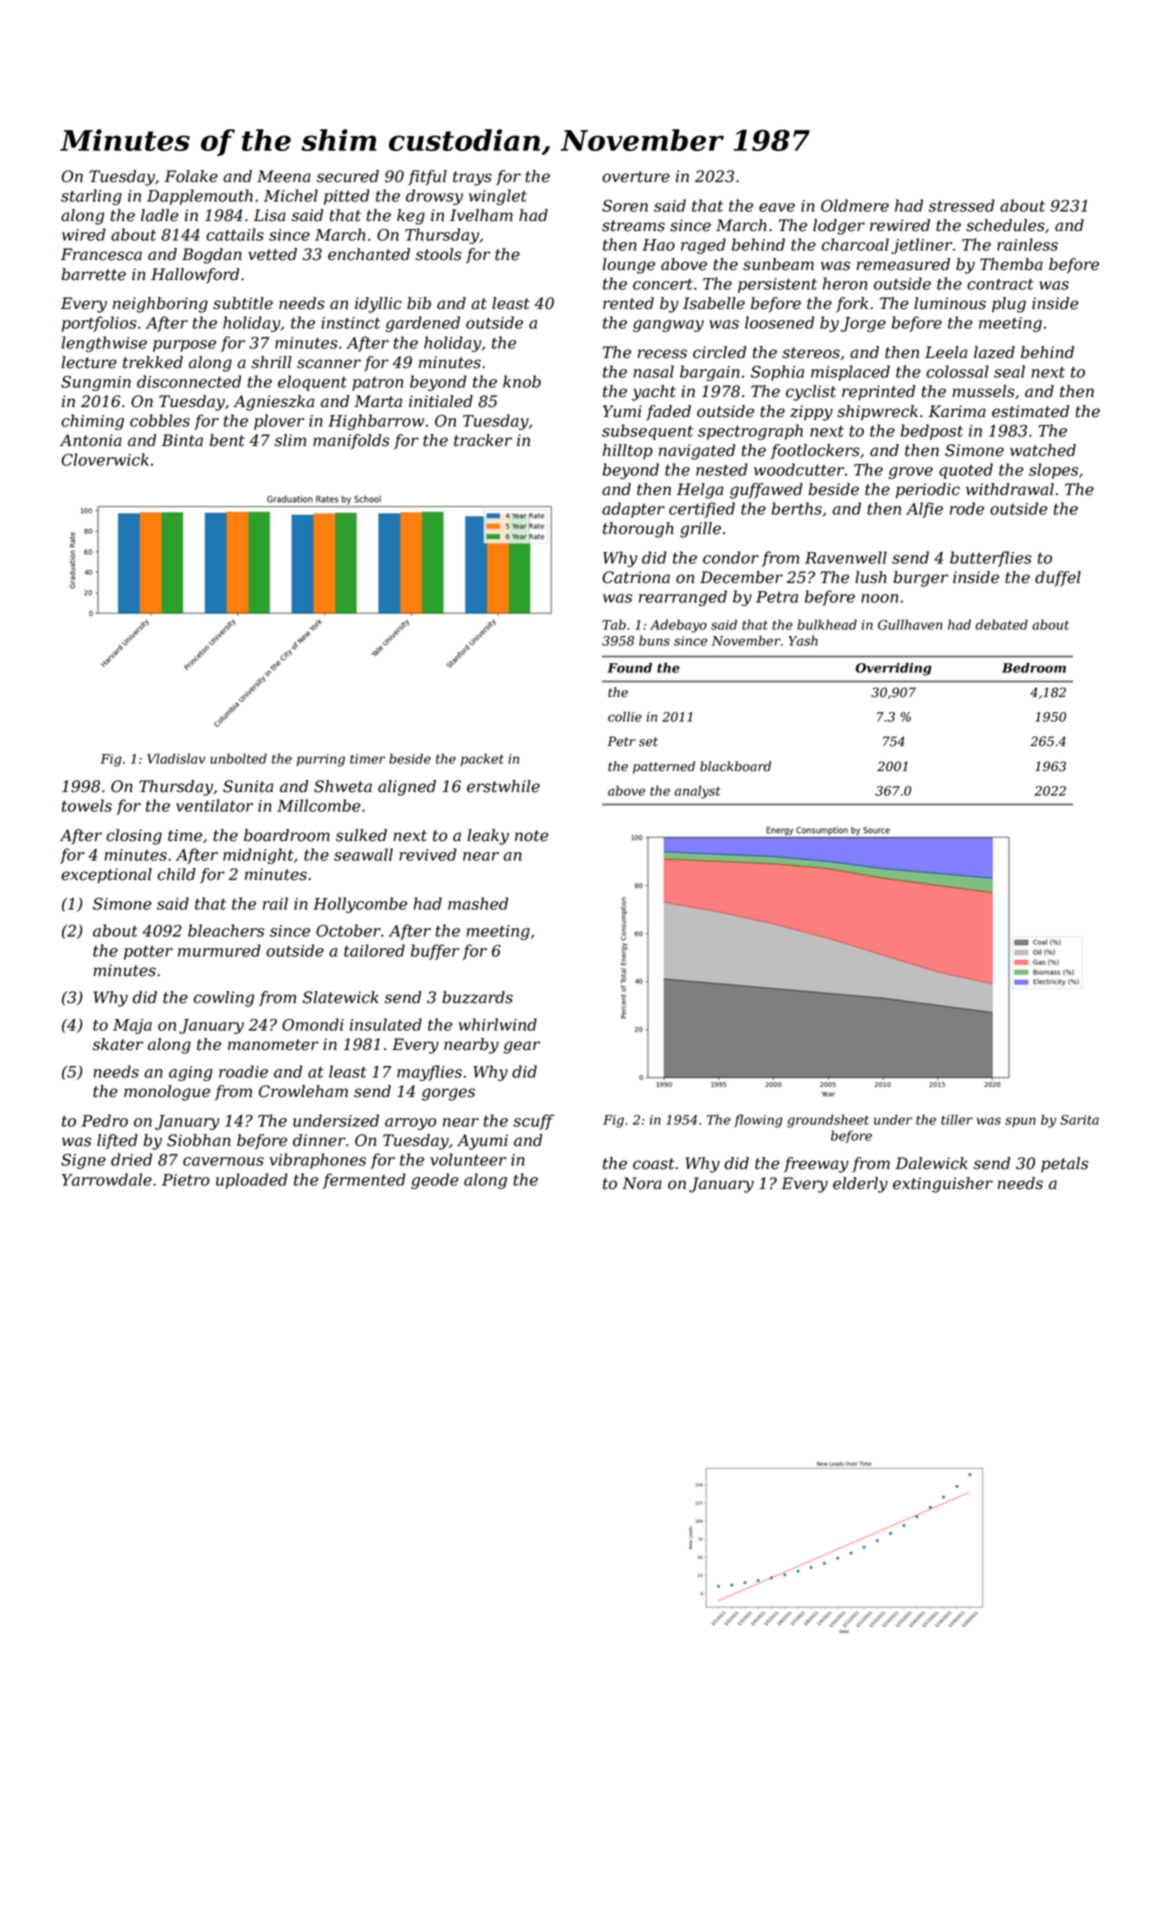 Image resolution: width=1162 pixels, height=1913 pixels. What do you see at coordinates (319, 1140) in the document?
I see `dinner` at bounding box center [319, 1140].
